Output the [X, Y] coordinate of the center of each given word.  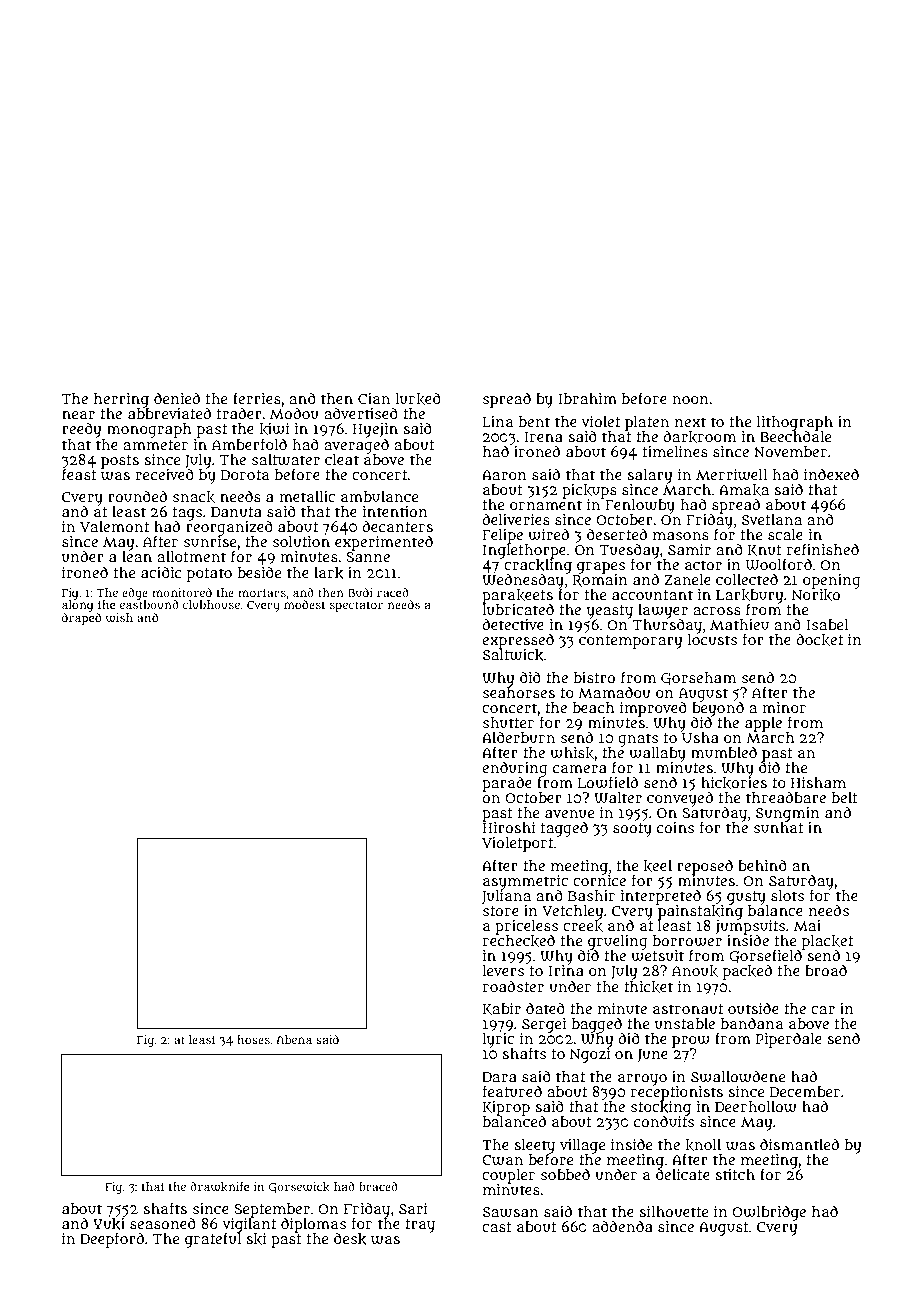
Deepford [112, 1240]
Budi [360, 592]
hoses [253, 1039]
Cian [374, 398]
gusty [746, 898]
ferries [257, 398]
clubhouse [211, 604]
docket [819, 639]
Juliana [506, 897]
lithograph [795, 423]
